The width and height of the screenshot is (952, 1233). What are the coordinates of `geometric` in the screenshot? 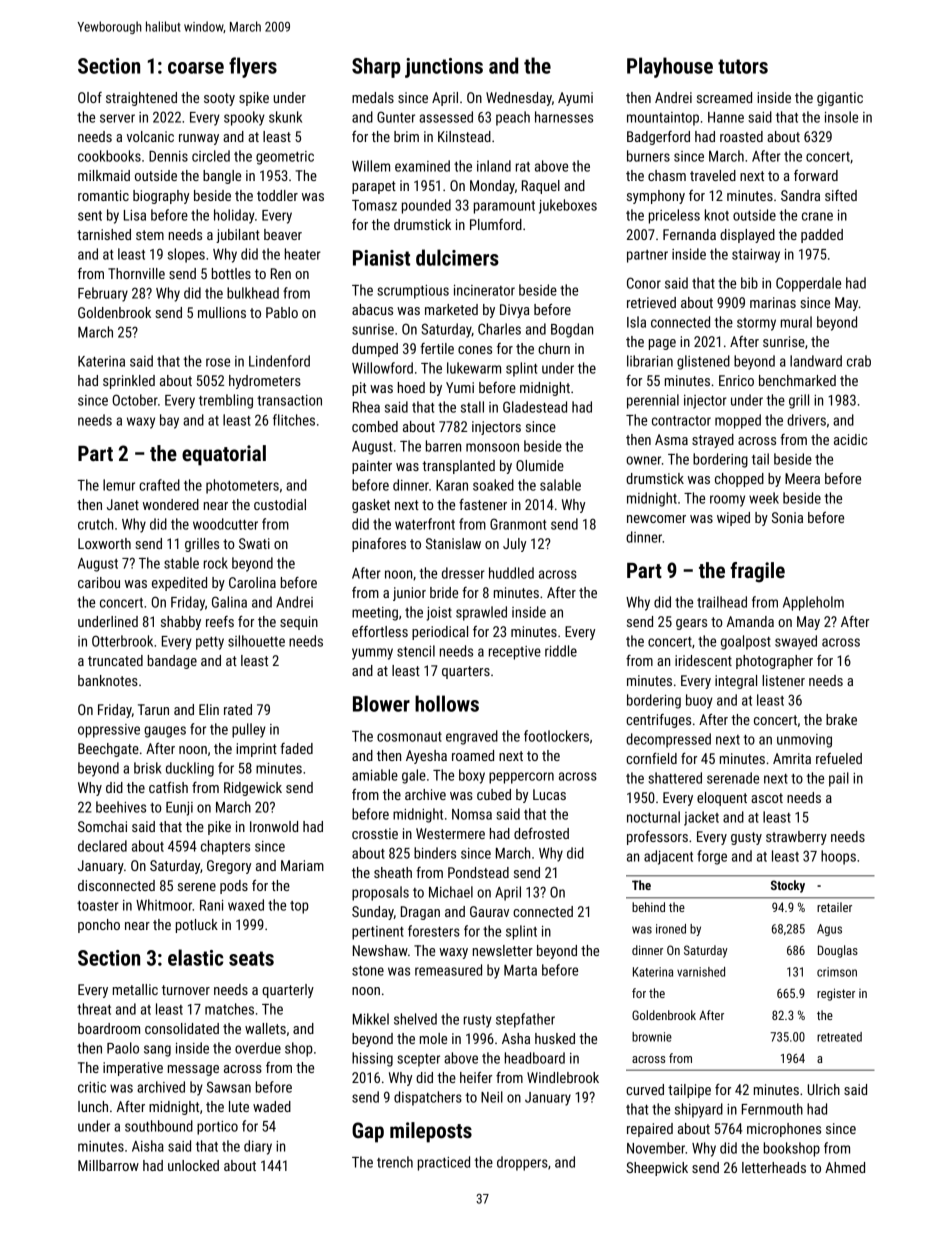 It's located at (285, 158).
